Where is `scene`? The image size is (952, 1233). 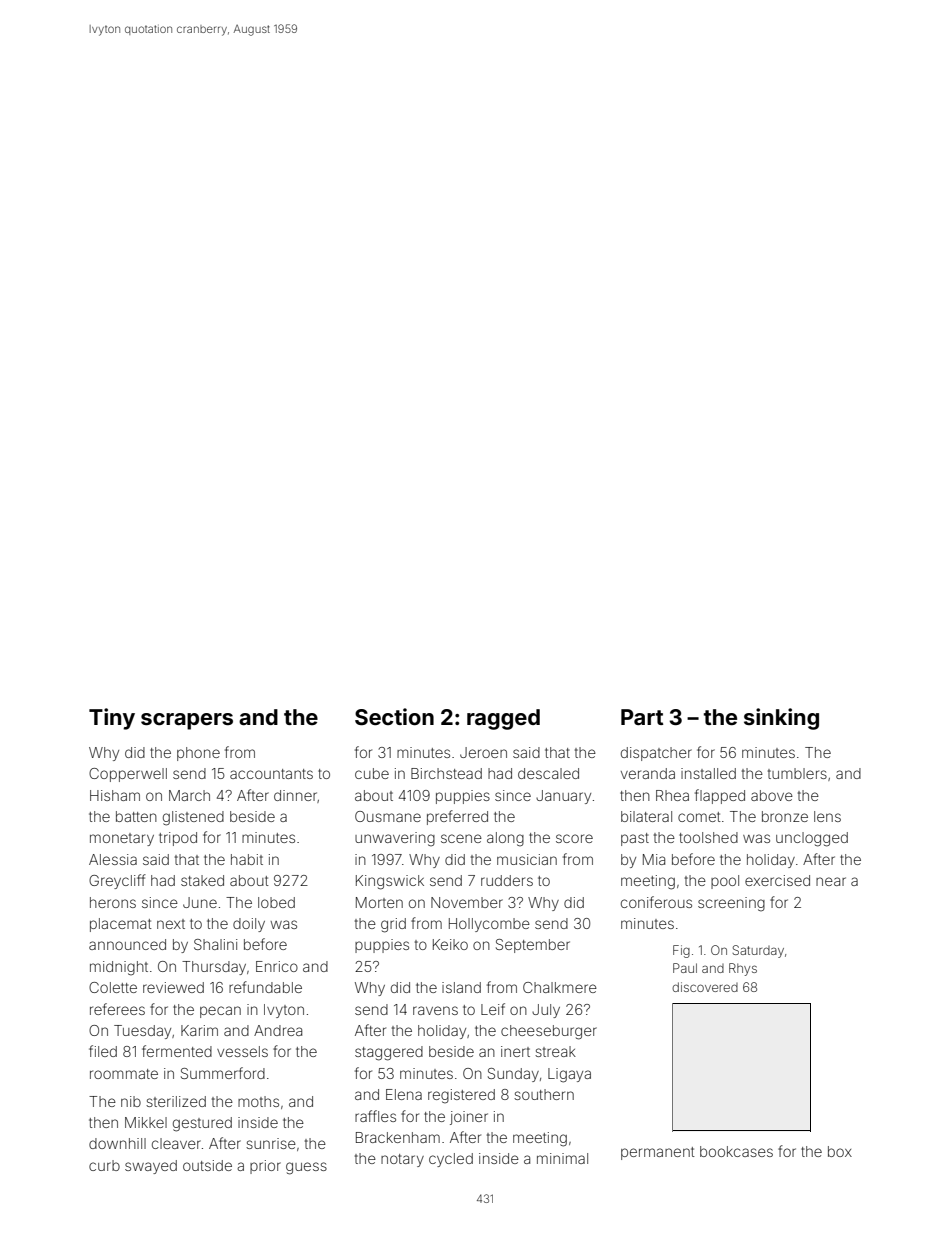 scene is located at coordinates (461, 838).
